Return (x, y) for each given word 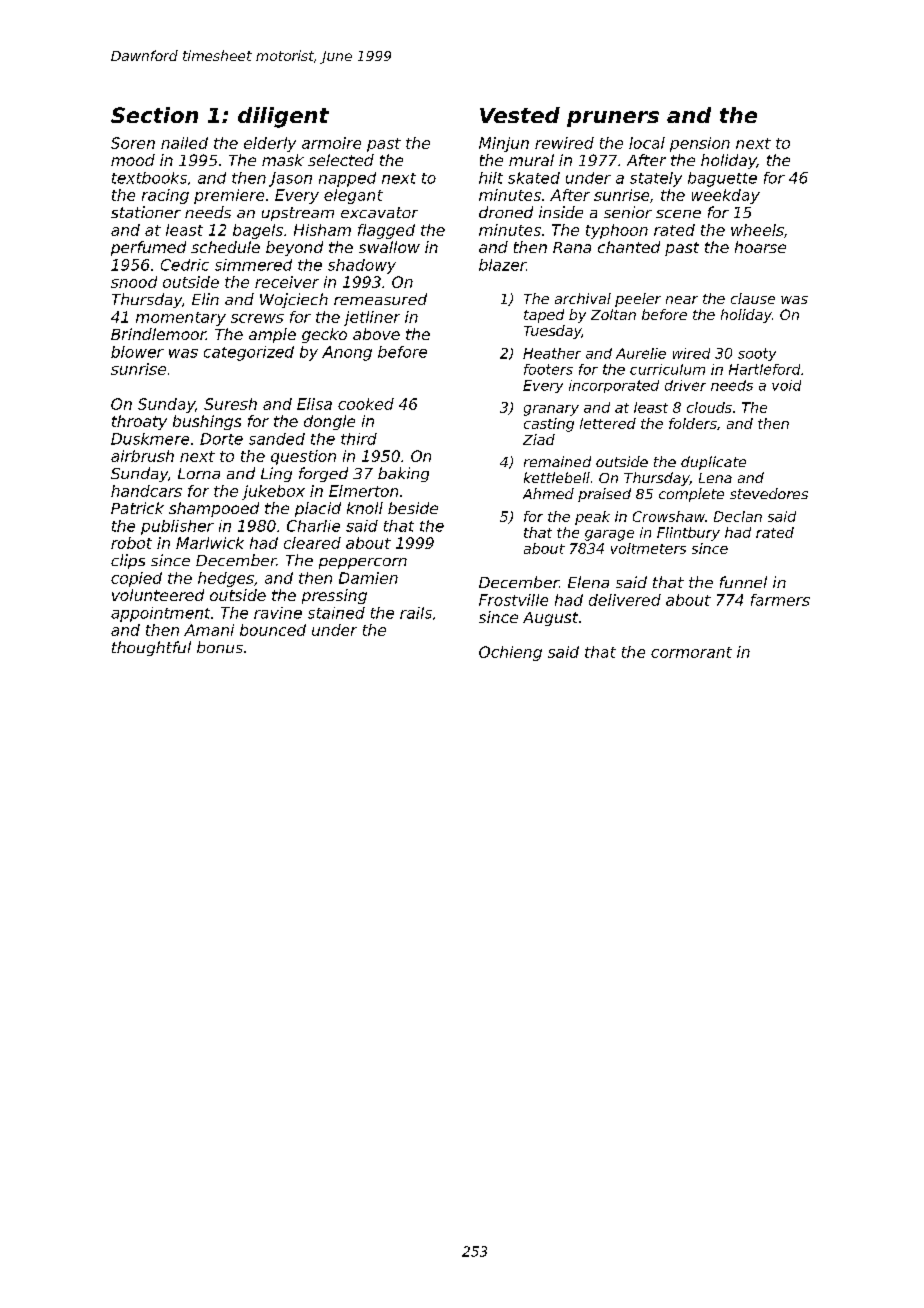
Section (154, 115)
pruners (613, 119)
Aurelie (641, 353)
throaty (139, 422)
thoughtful (151, 648)
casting (549, 425)
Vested (520, 115)
